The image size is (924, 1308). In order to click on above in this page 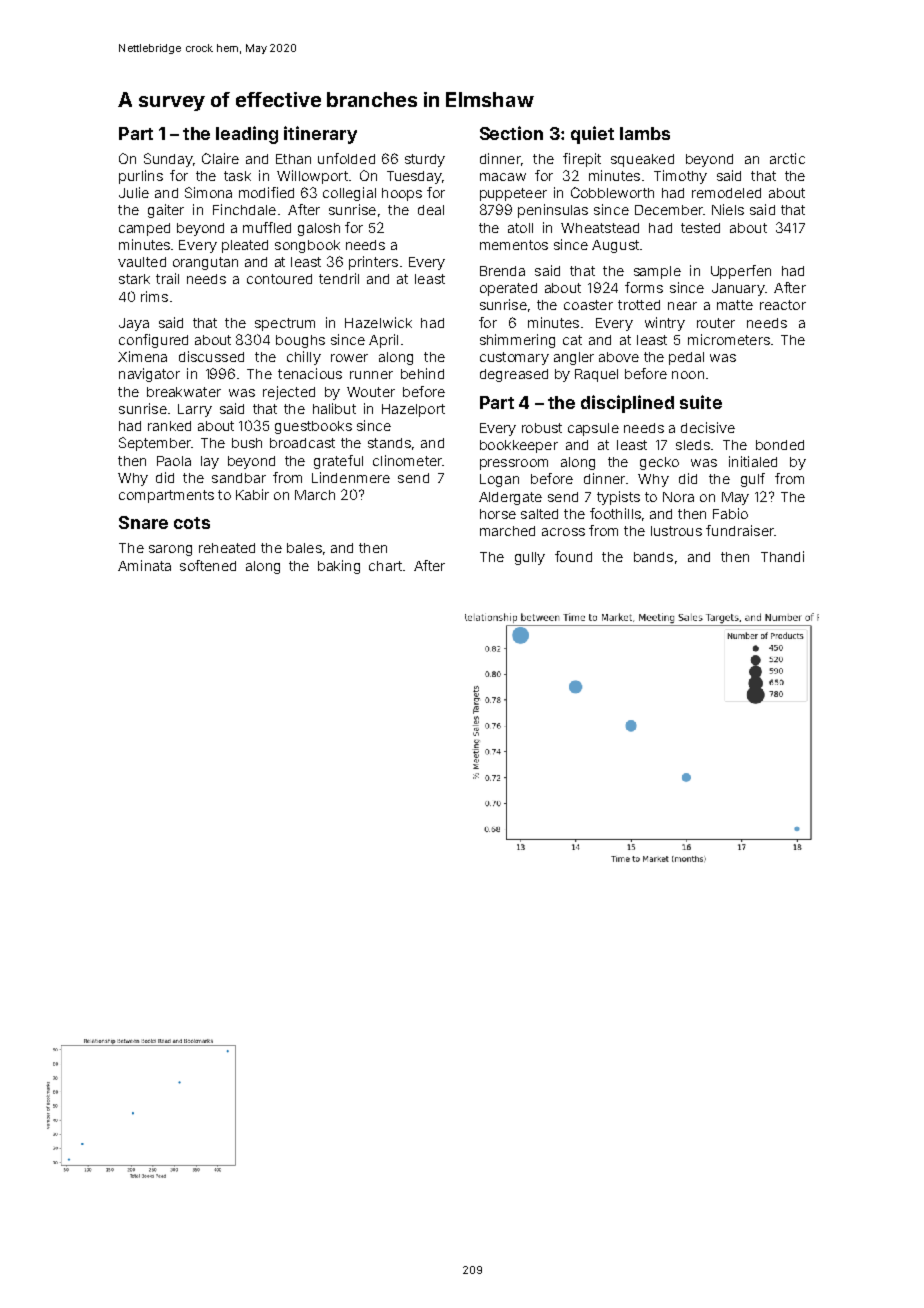, I will do `click(619, 357)`.
